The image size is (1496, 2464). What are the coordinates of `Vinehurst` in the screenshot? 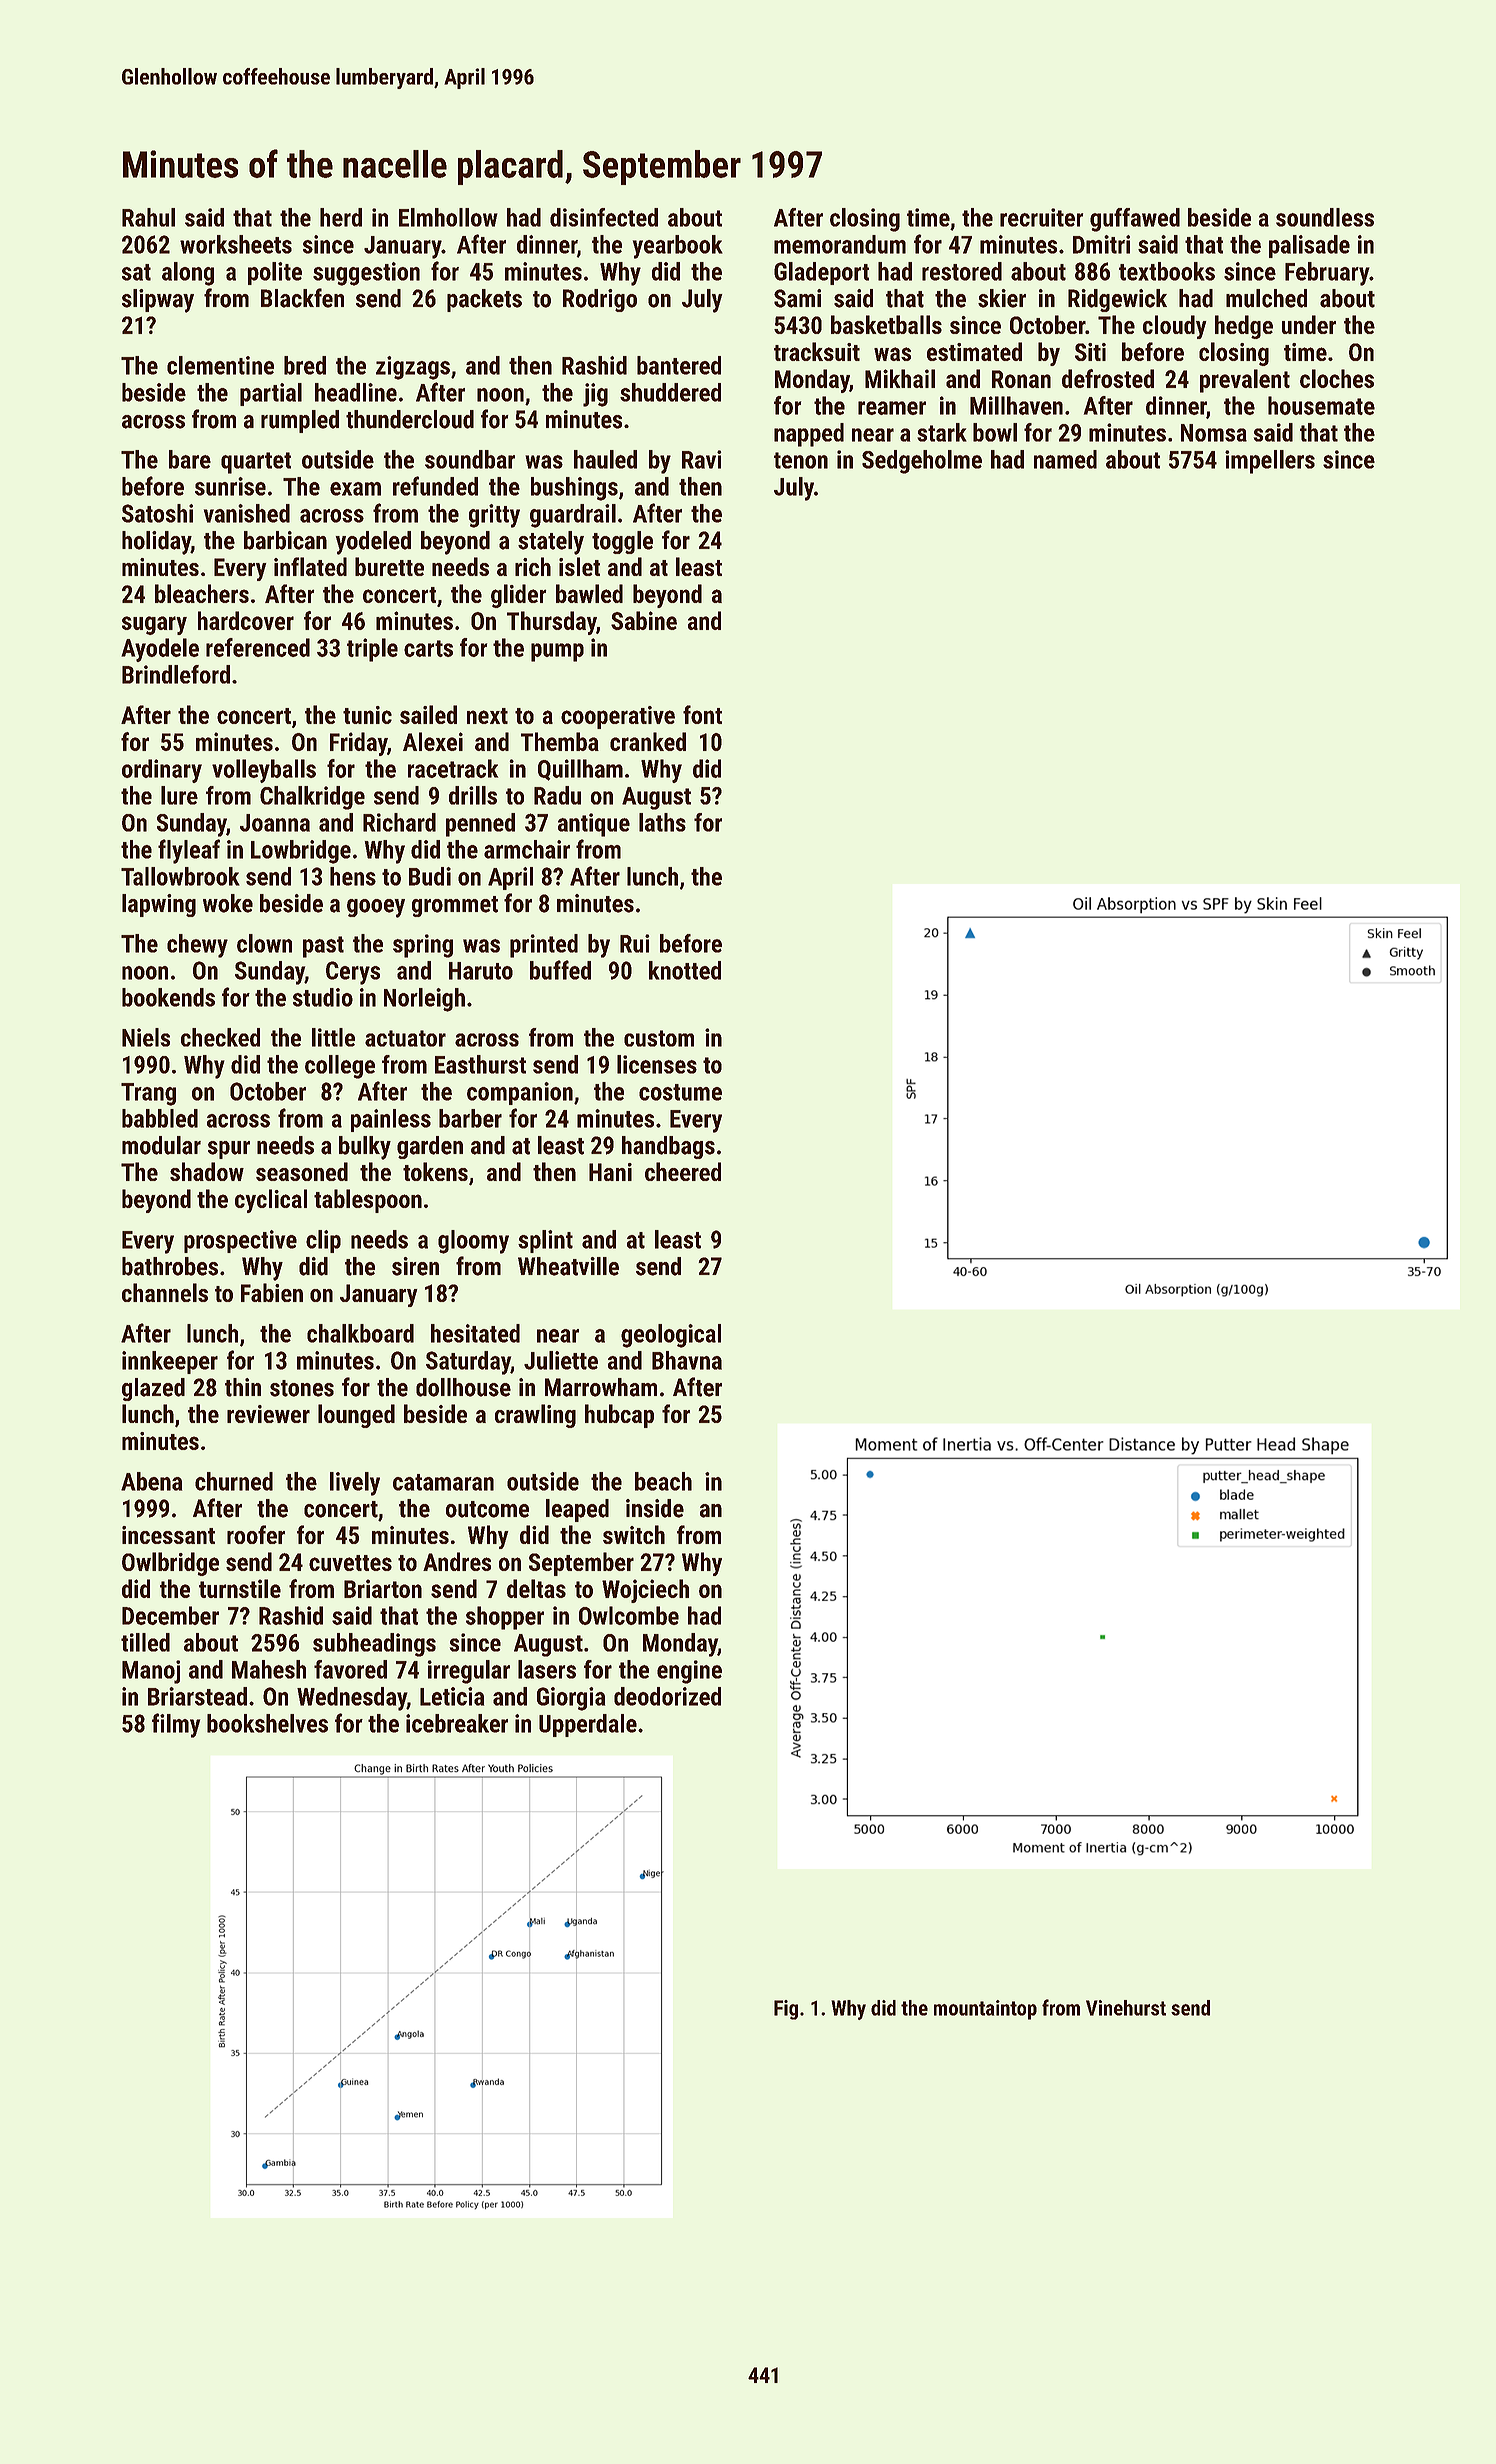 It's located at (1126, 2008).
